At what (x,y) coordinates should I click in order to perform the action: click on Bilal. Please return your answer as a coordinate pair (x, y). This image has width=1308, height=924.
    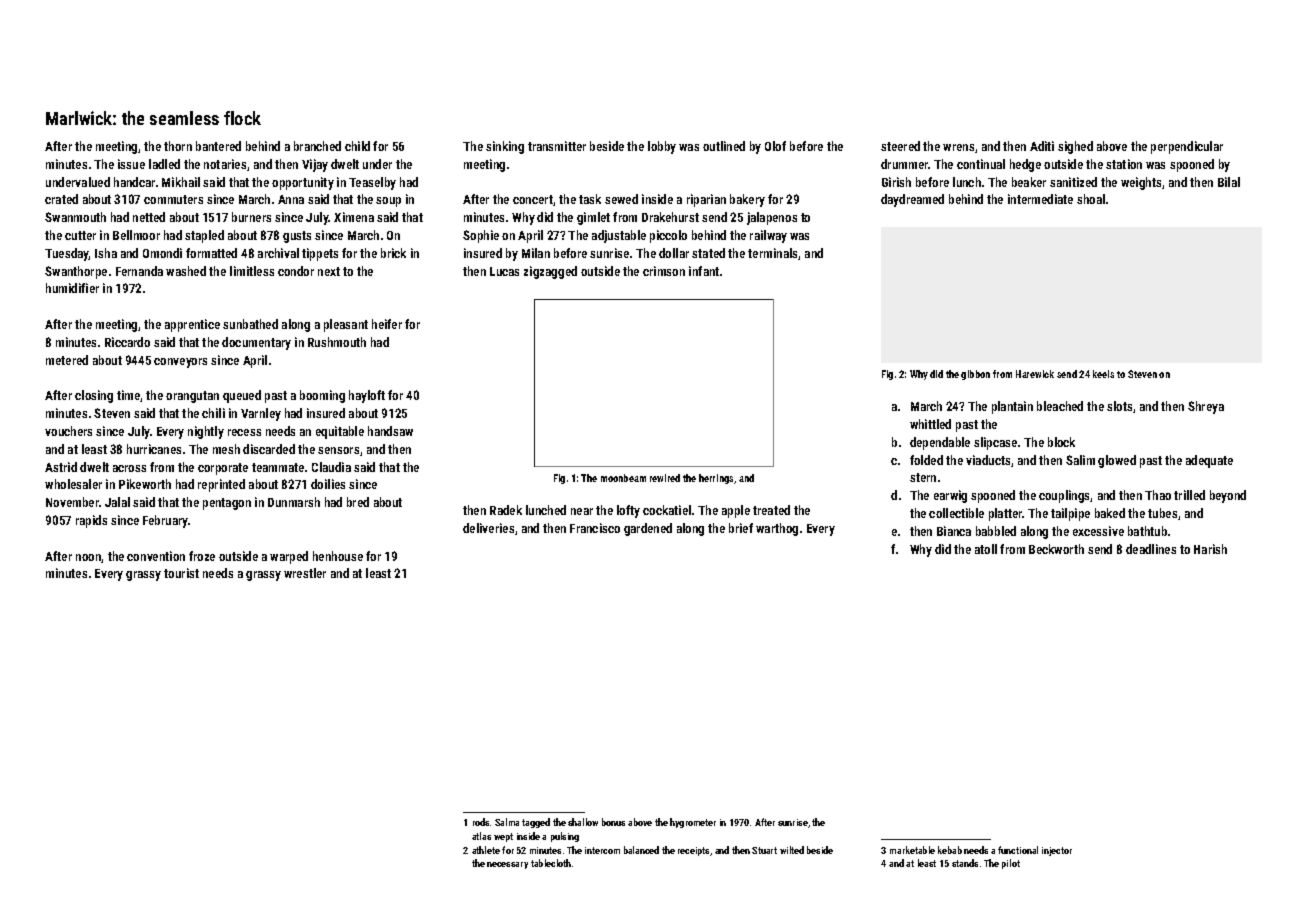
    Looking at the image, I should click on (1229, 182).
